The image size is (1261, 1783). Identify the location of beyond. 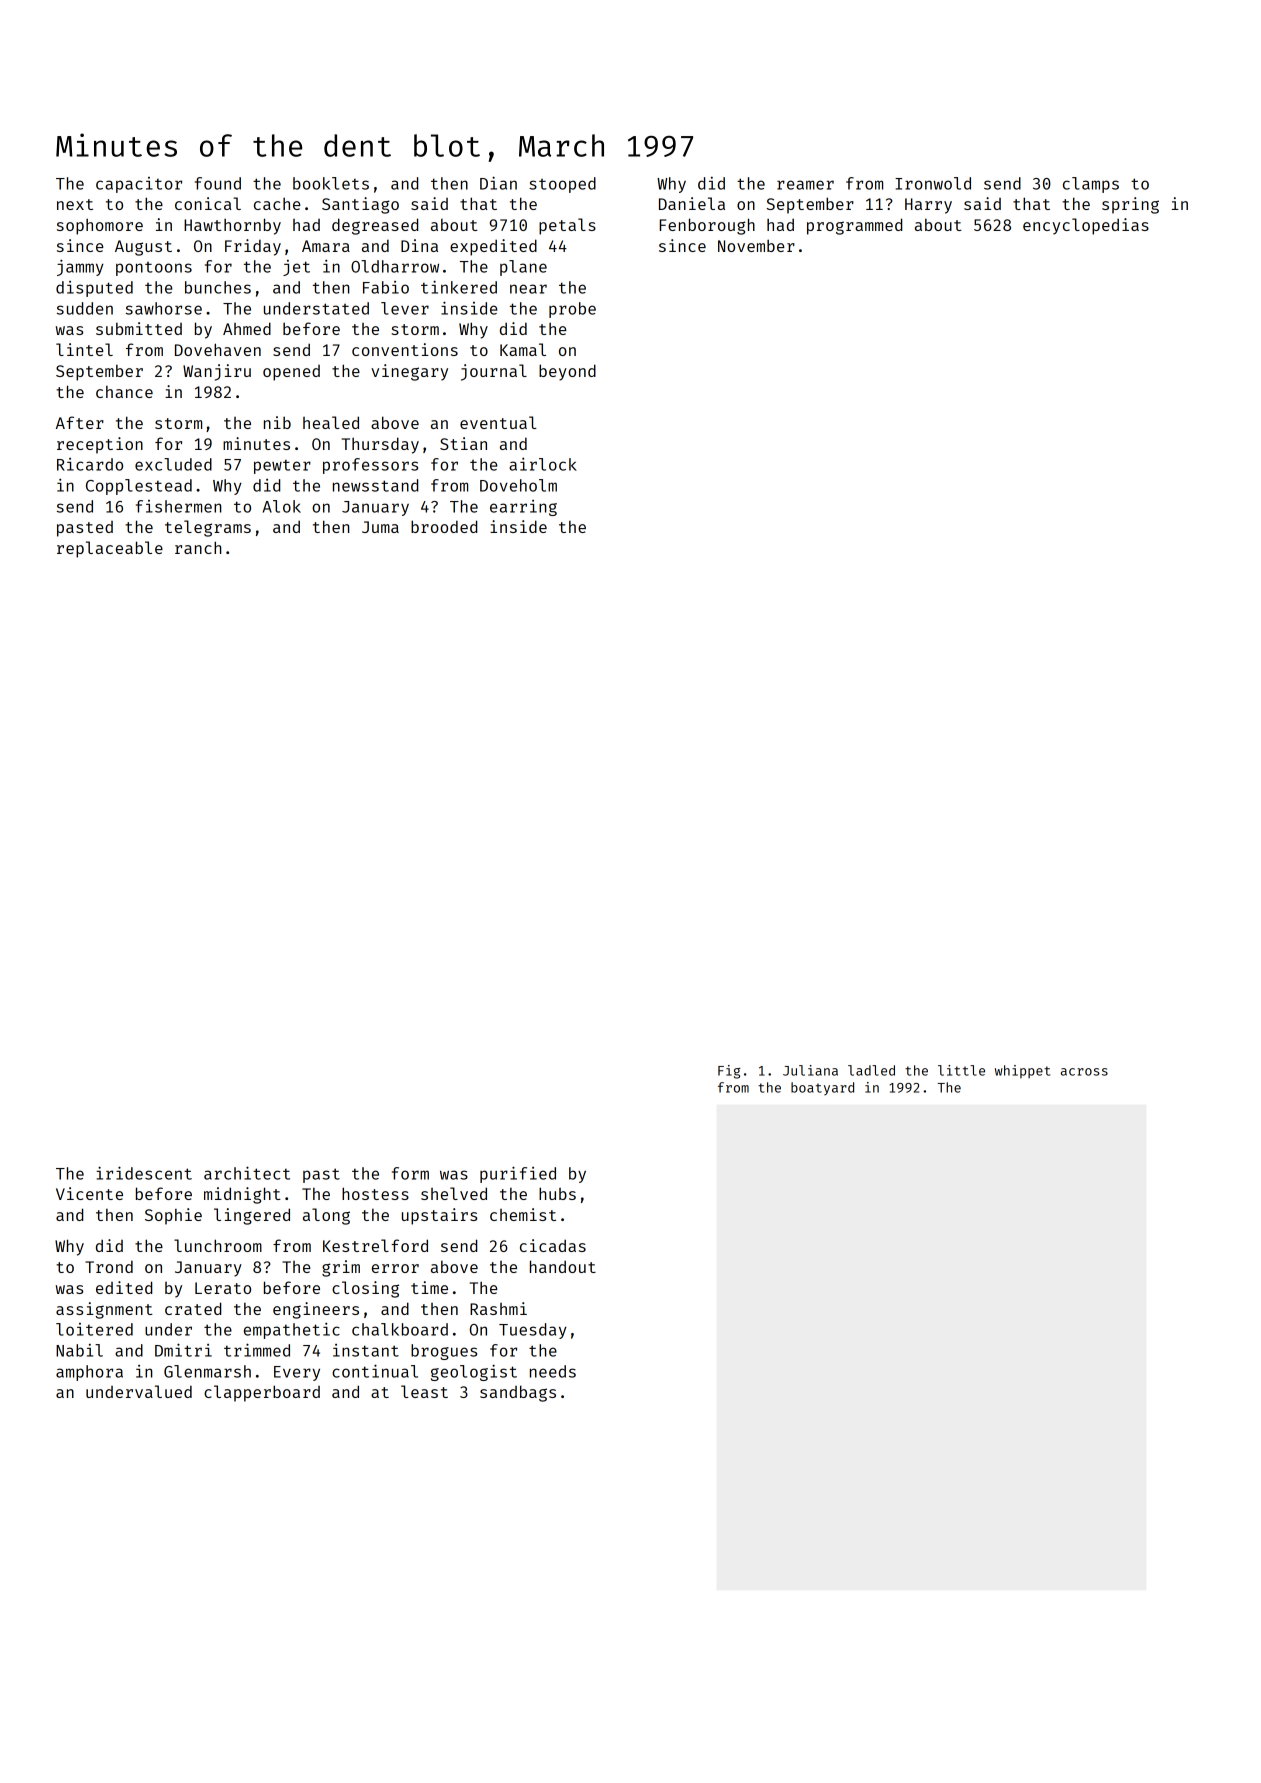
(567, 372).
